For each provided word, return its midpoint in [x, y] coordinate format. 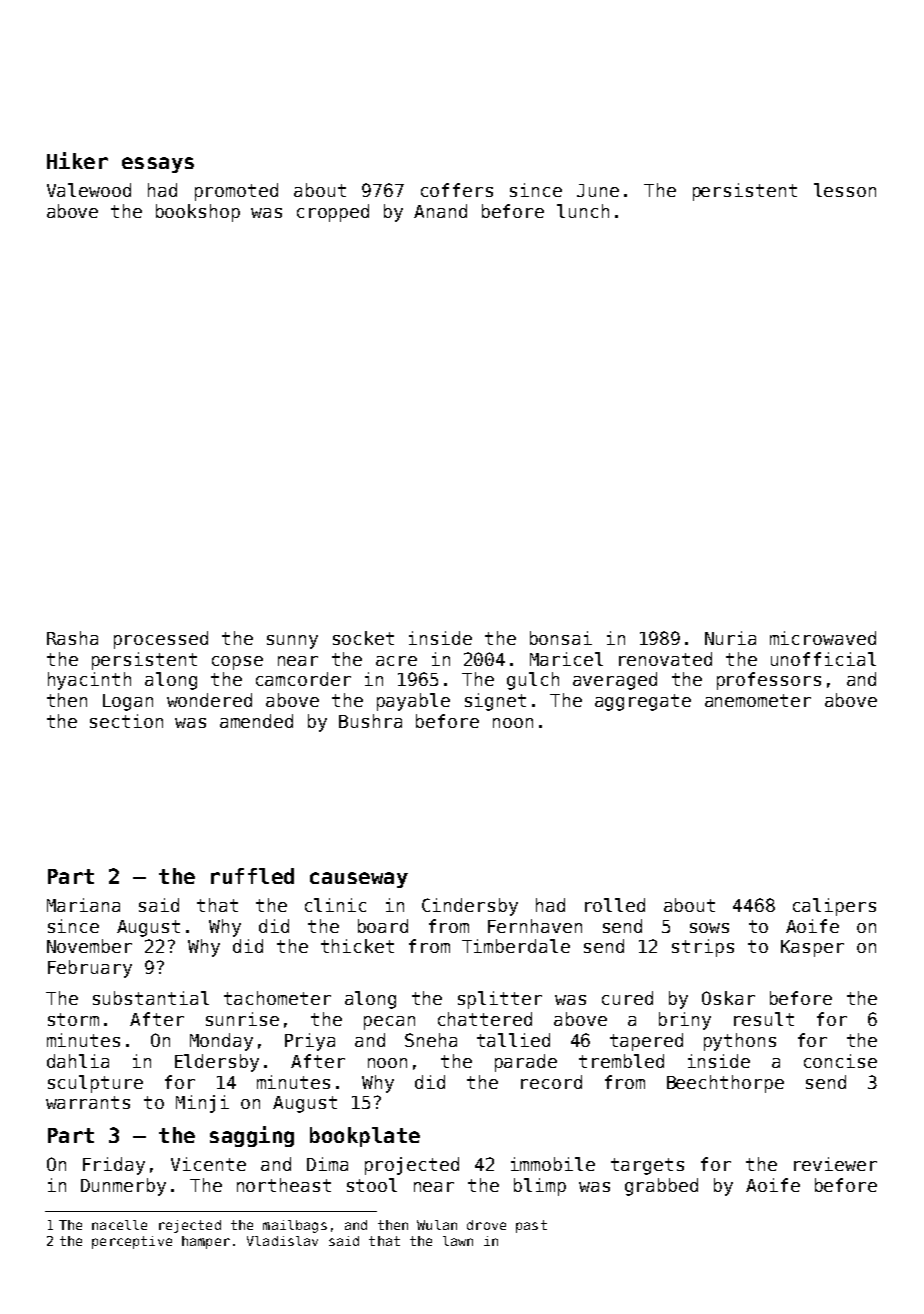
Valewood [89, 190]
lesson [845, 190]
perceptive [132, 1242]
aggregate [643, 702]
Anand [440, 211]
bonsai [561, 638]
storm [73, 1019]
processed [161, 640]
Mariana [83, 905]
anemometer [758, 700]
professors [769, 681]
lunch [583, 211]
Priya [310, 1042]
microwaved [823, 638]
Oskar [728, 998]
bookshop [198, 213]
